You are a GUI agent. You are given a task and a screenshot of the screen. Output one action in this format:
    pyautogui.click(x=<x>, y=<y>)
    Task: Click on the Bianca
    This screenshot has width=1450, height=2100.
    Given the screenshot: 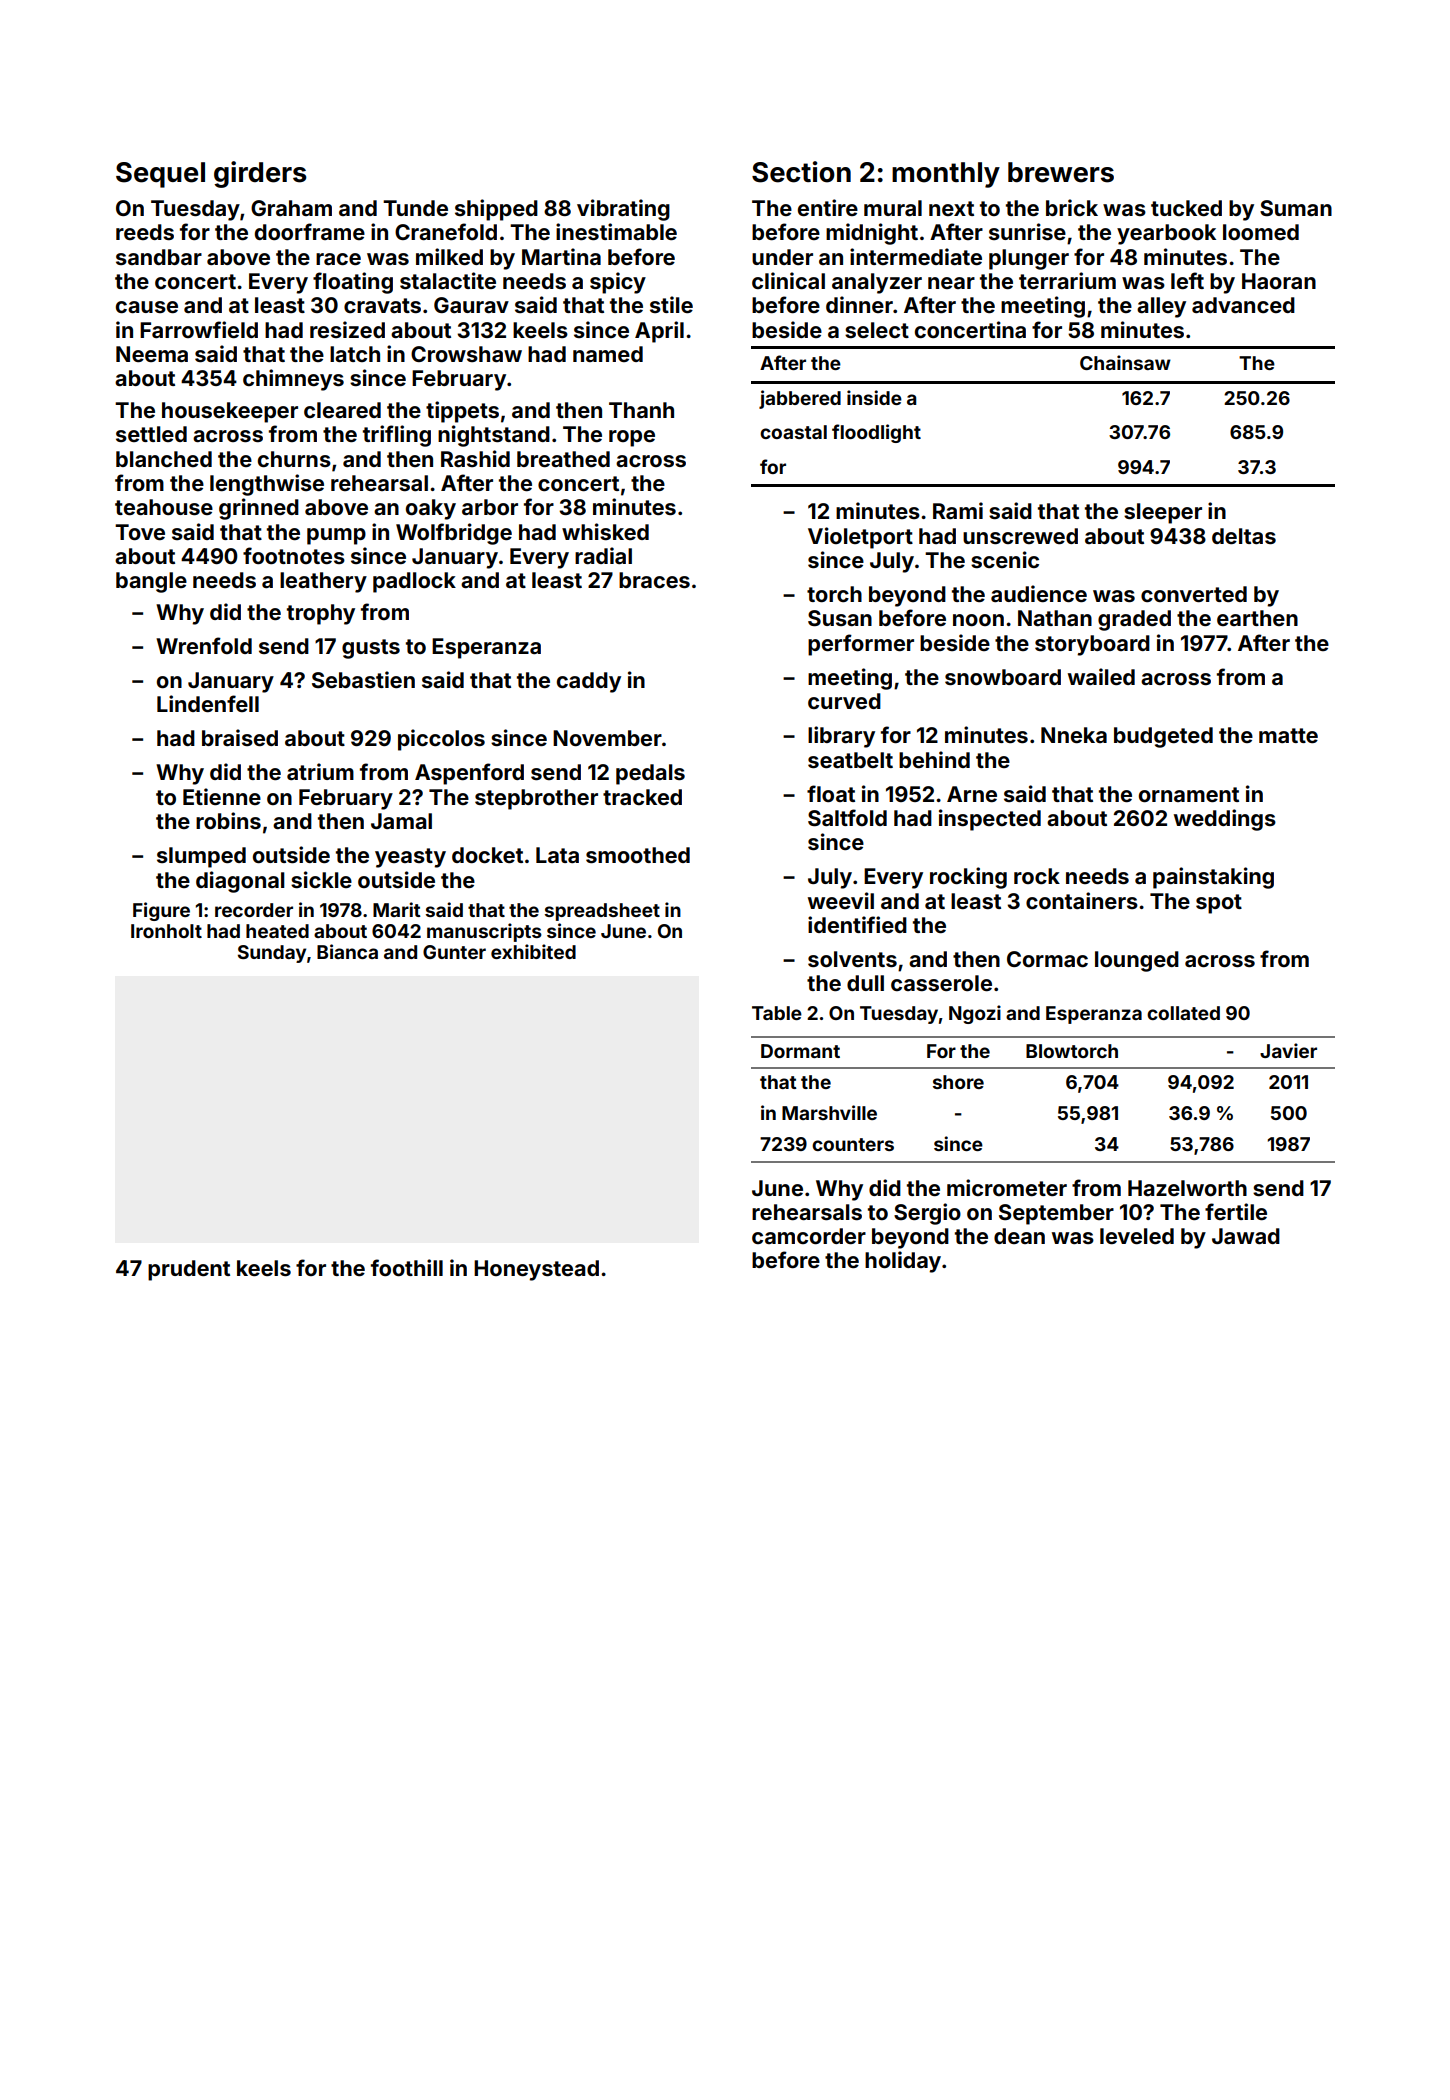 What is the action you would take?
    pyautogui.click(x=347, y=951)
